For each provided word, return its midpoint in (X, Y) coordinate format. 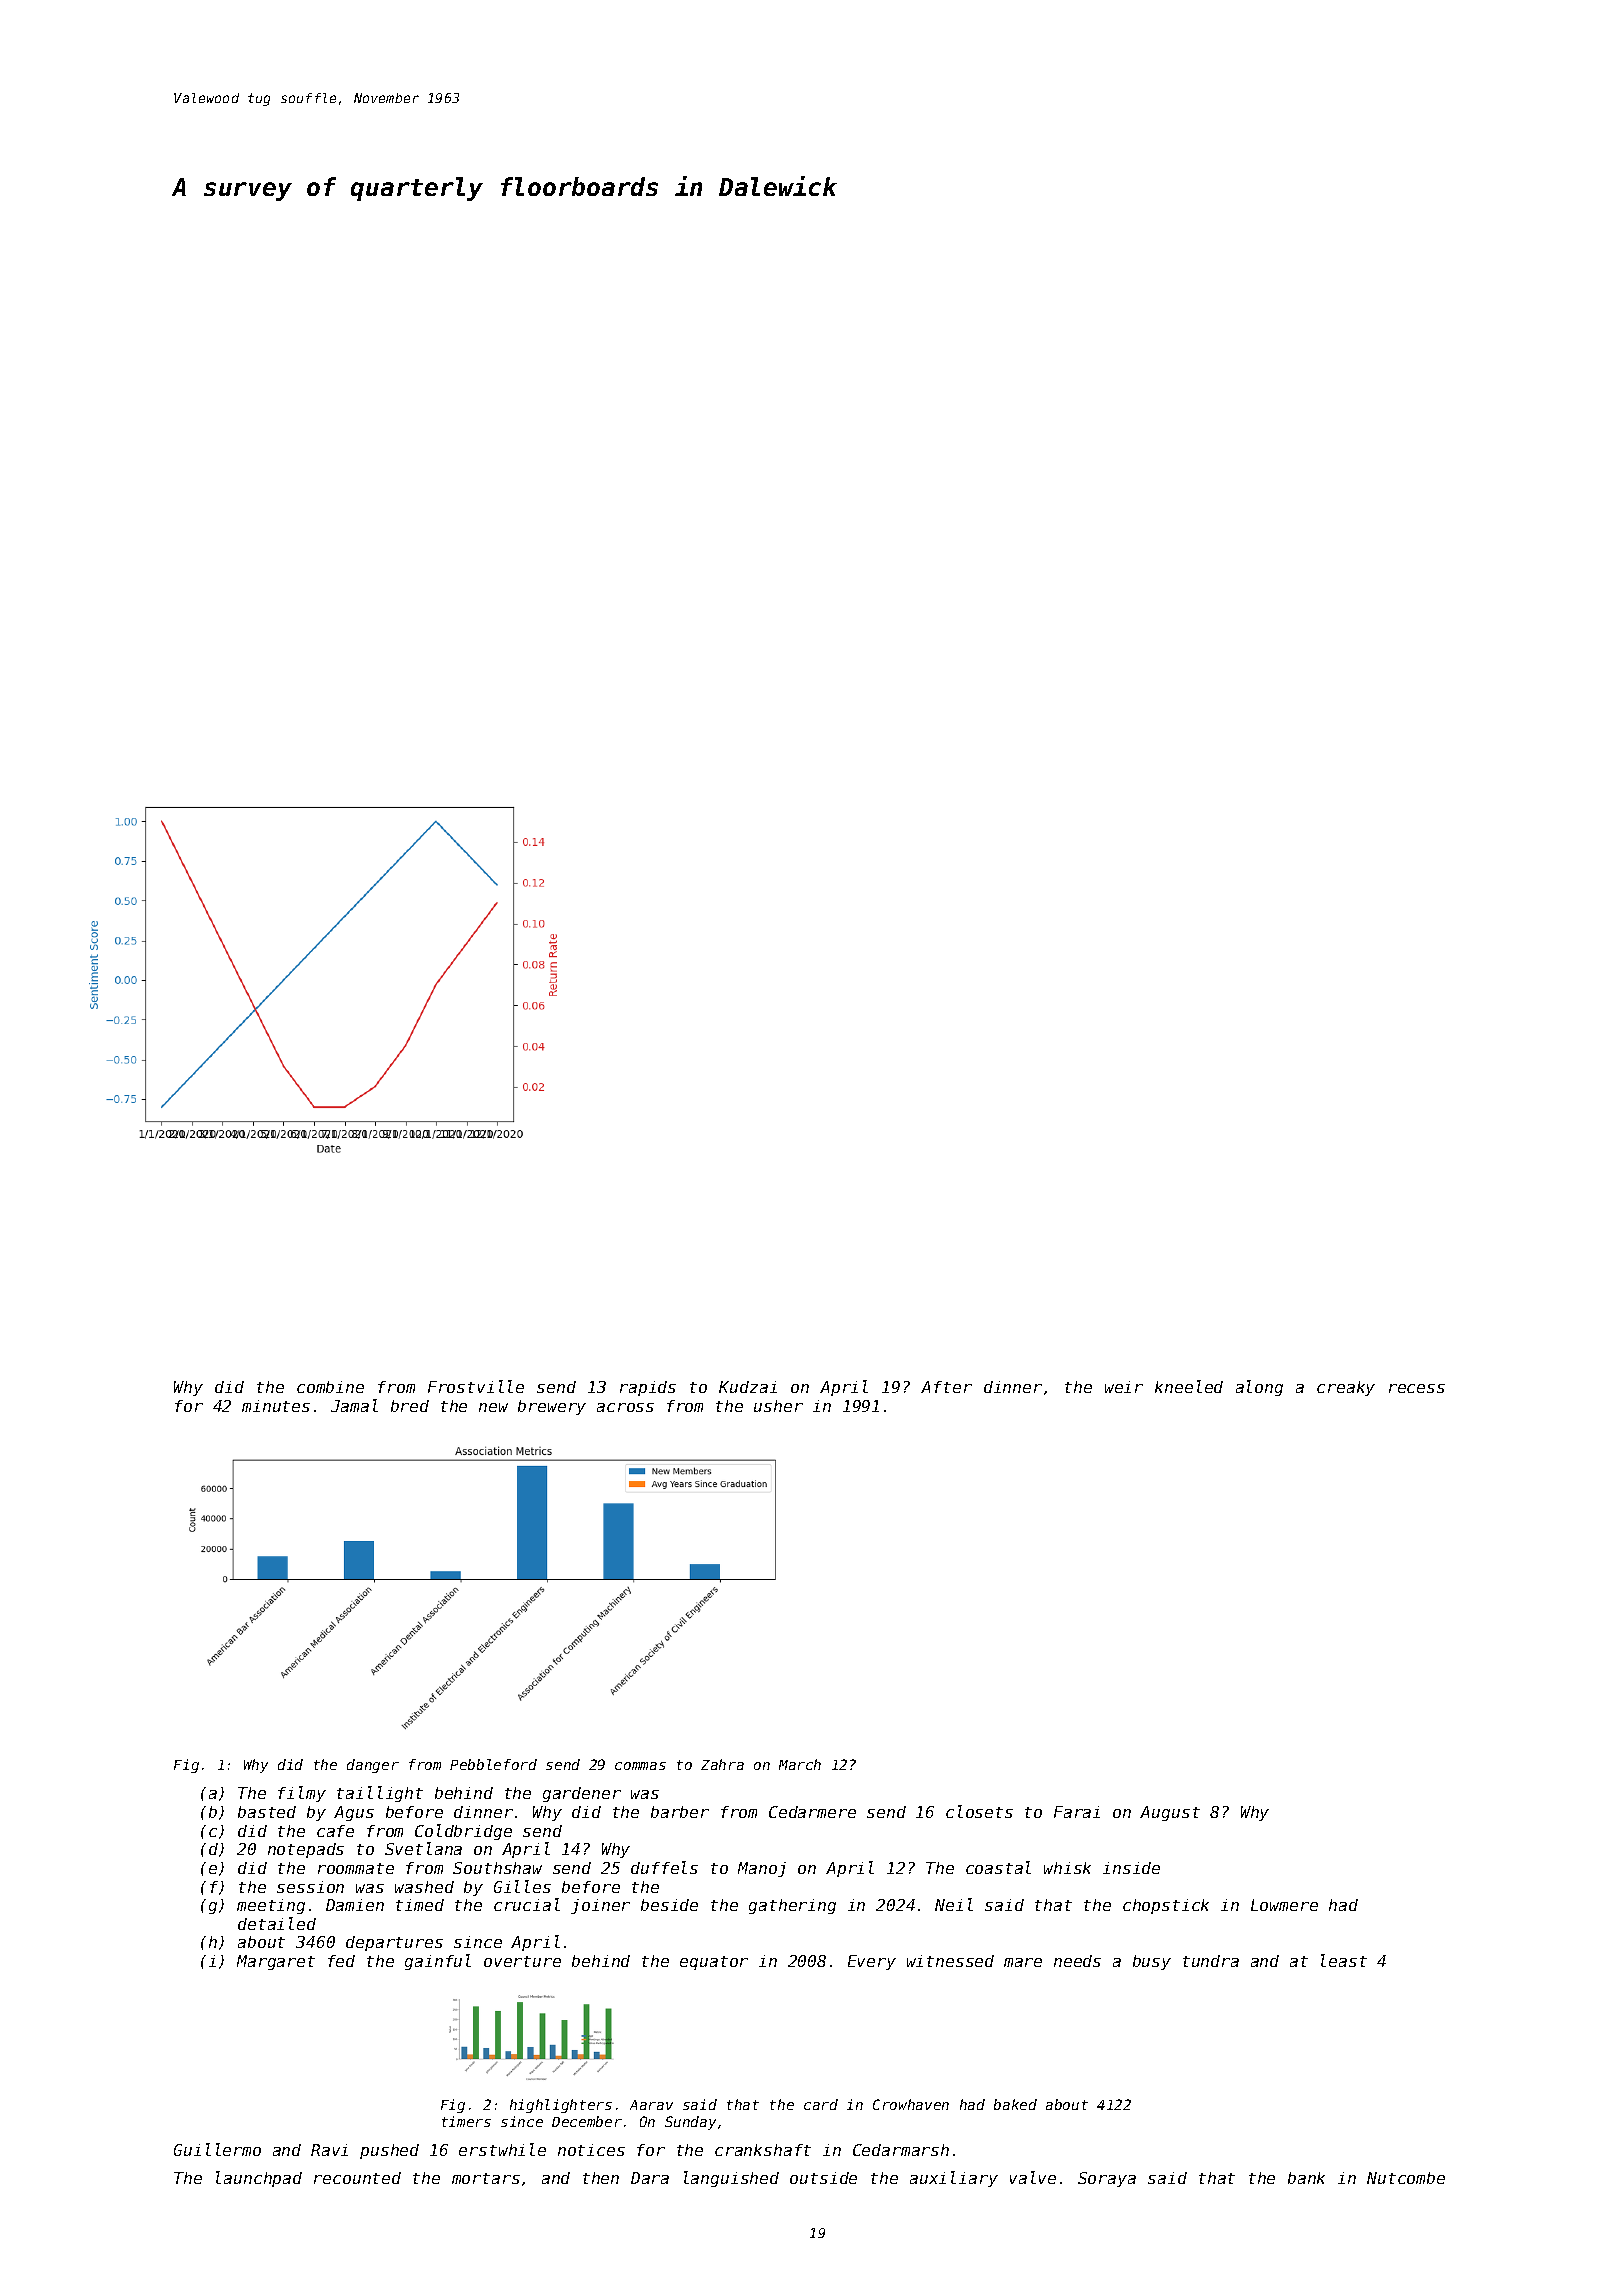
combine (330, 1387)
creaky (1346, 1388)
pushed (389, 2151)
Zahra (722, 1764)
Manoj (762, 1869)
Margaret (276, 1962)
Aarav (651, 2105)
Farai (1077, 1812)
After (946, 1387)
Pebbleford (493, 1764)
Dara (650, 2178)
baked (1015, 2104)
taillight (380, 1794)
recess (1417, 1388)
